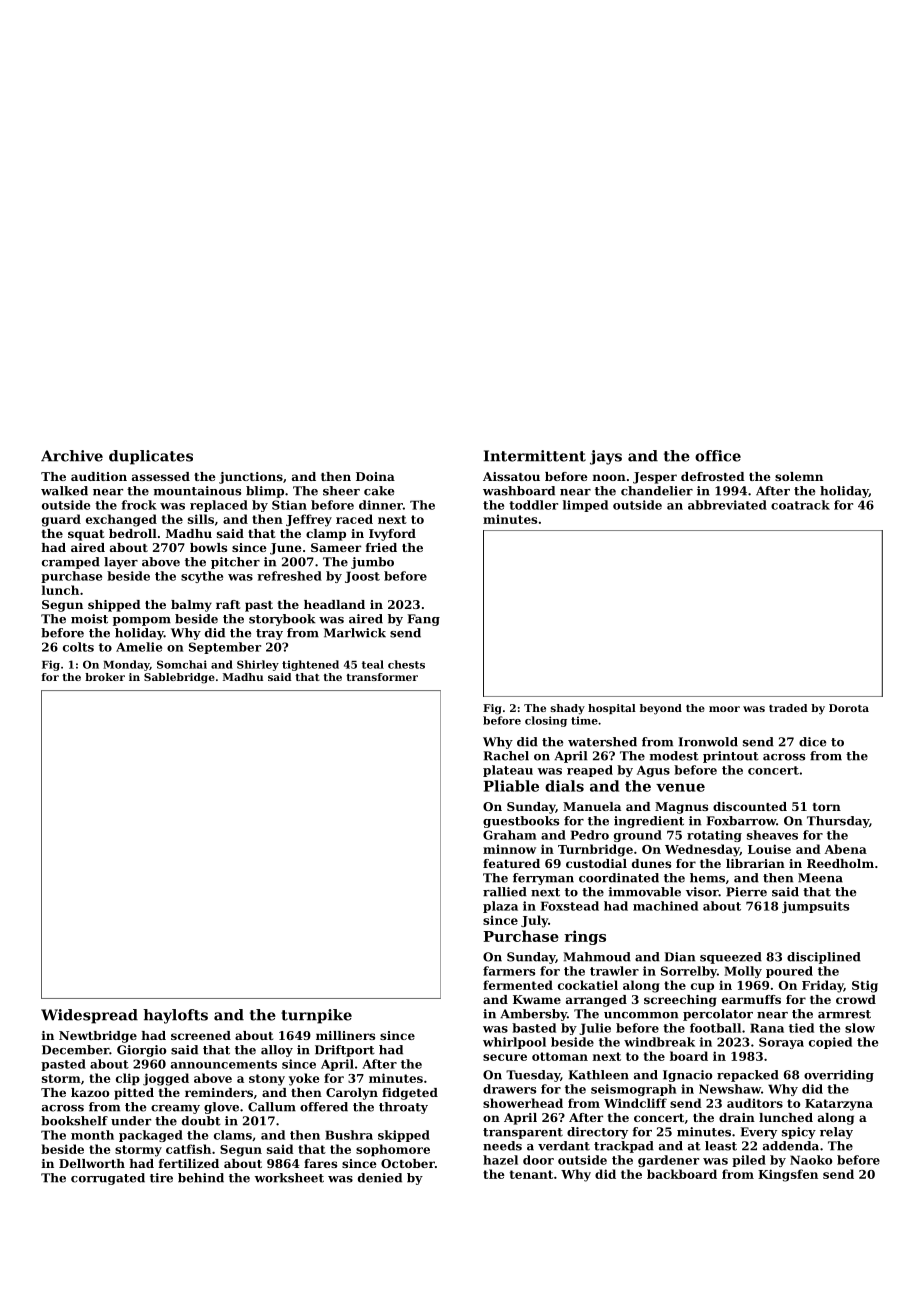 Image resolution: width=924 pixels, height=1308 pixels. I want to click on junctions, so click(251, 478).
